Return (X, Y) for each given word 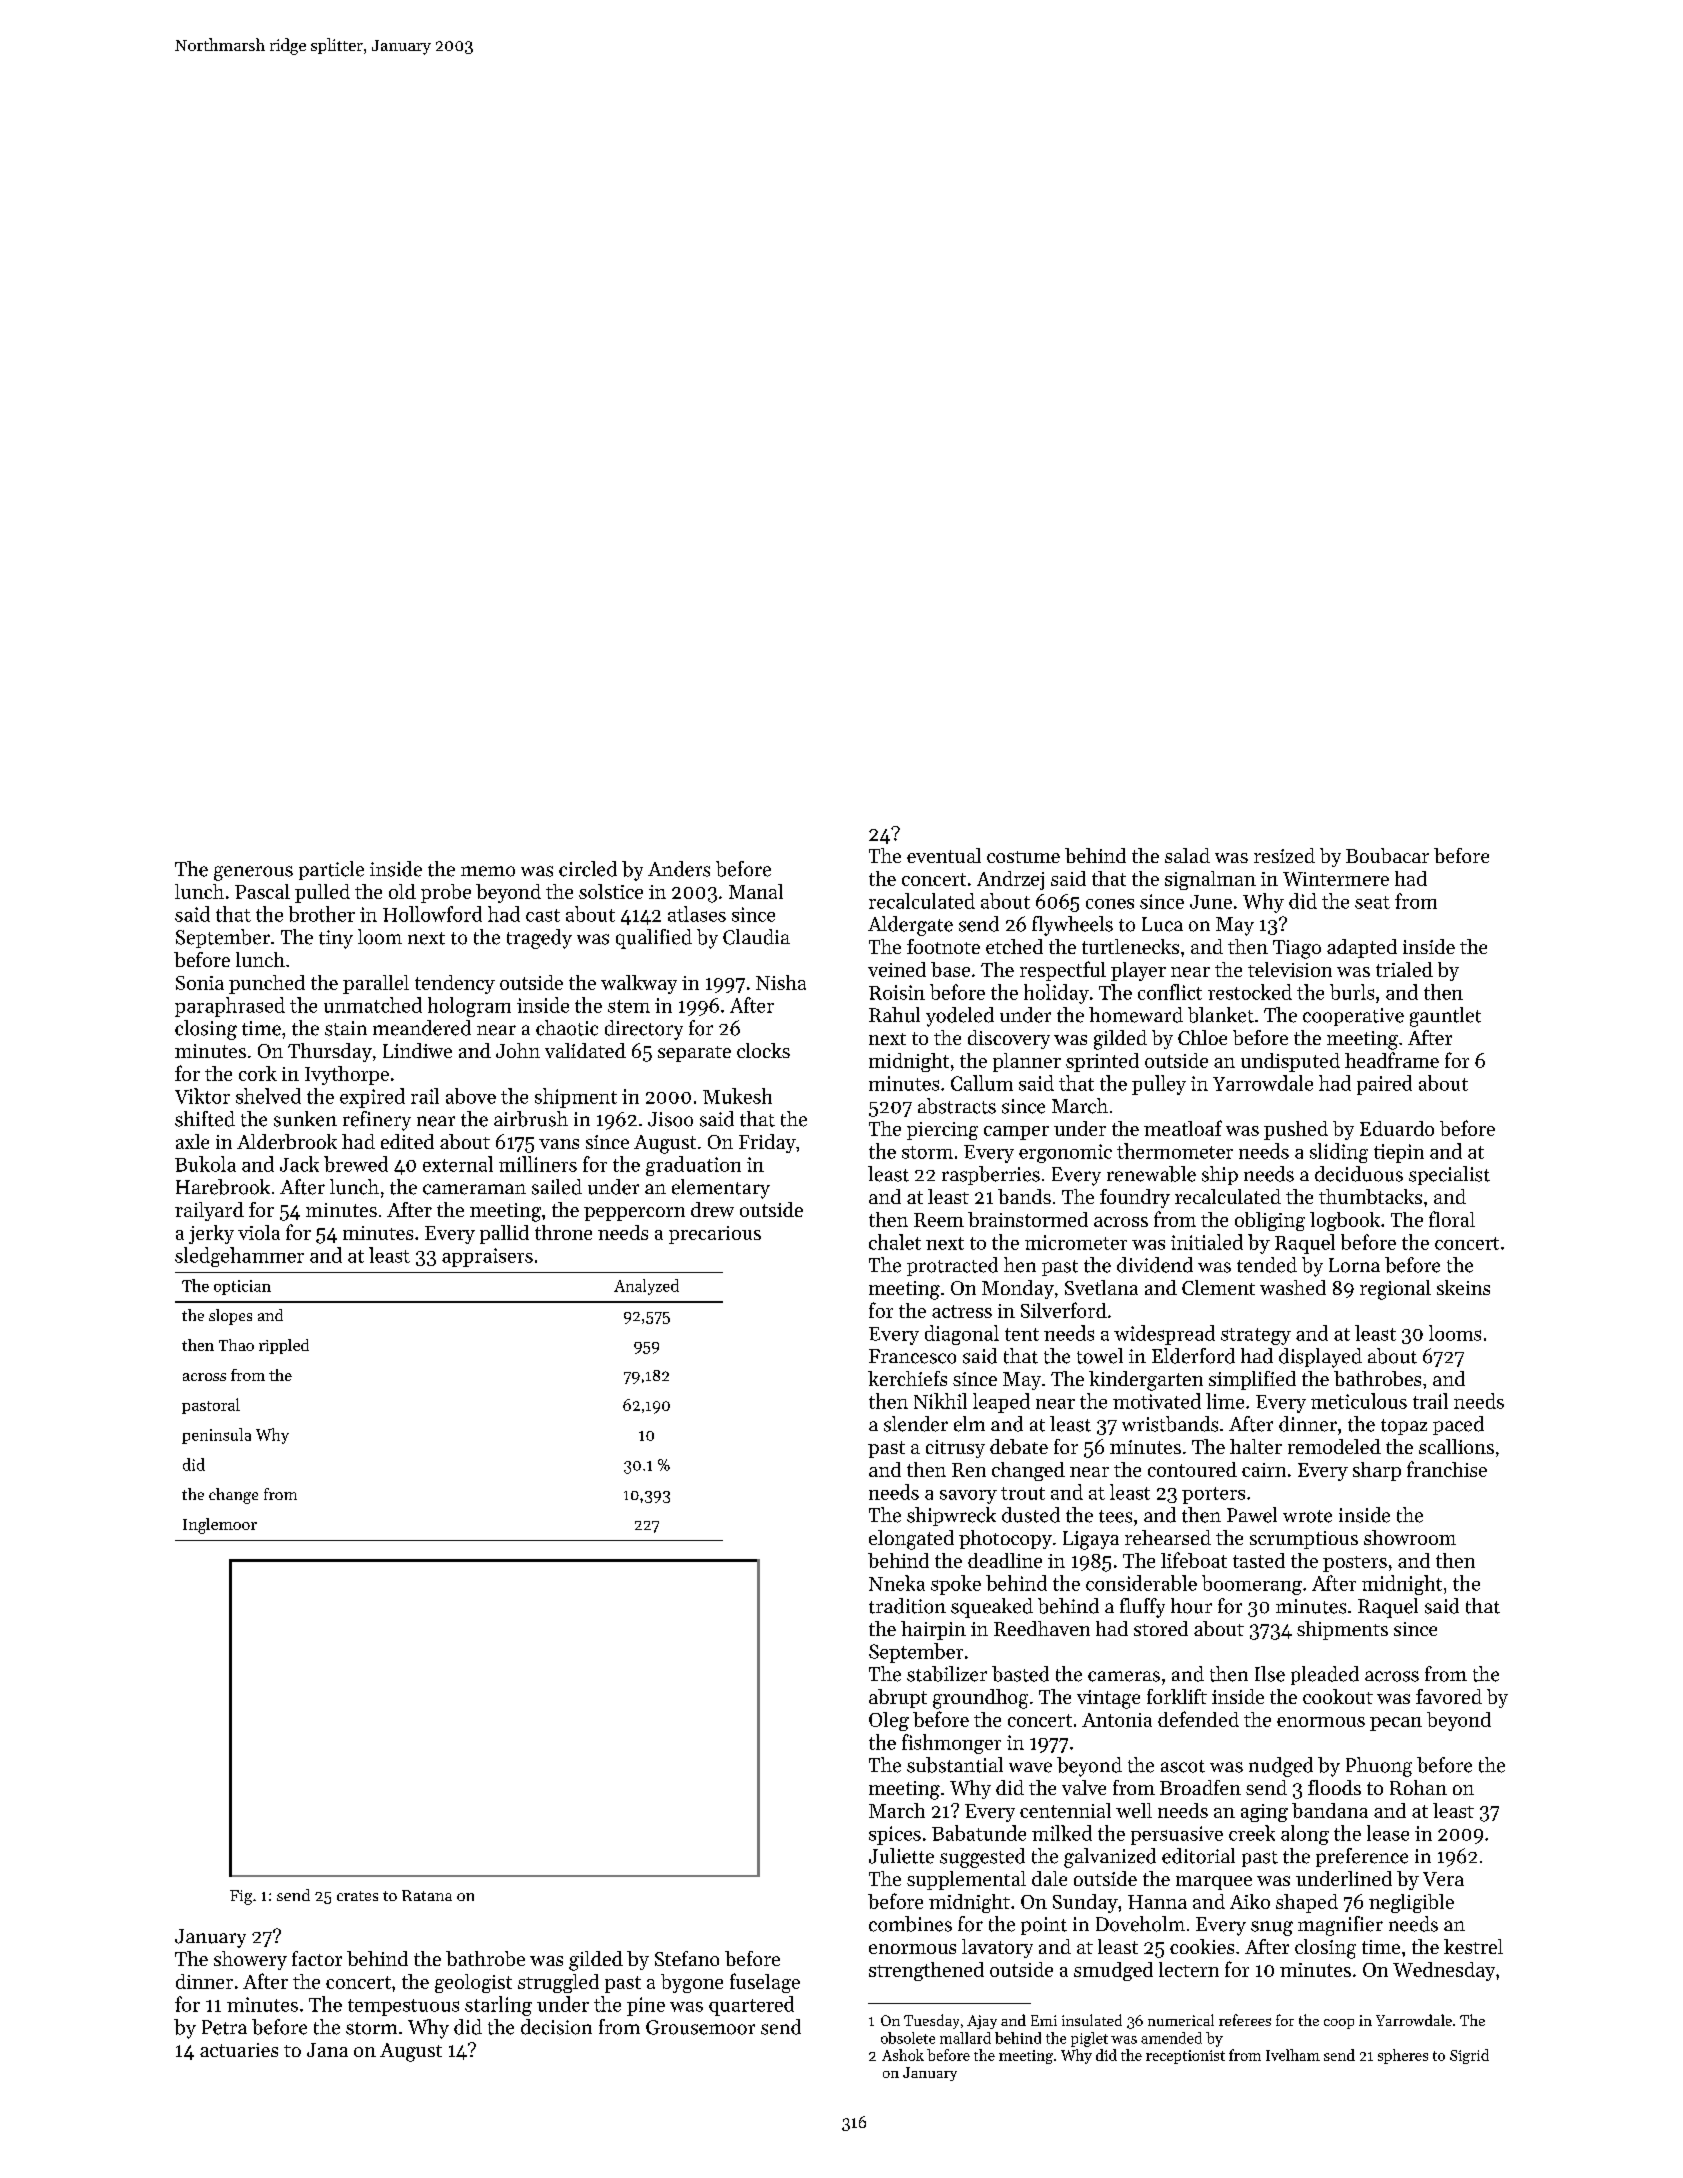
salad (1187, 855)
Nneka (897, 1583)
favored (1449, 1696)
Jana (327, 2050)
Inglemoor (220, 1526)
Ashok (903, 2055)
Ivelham (1293, 2055)
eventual (944, 855)
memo (488, 871)
